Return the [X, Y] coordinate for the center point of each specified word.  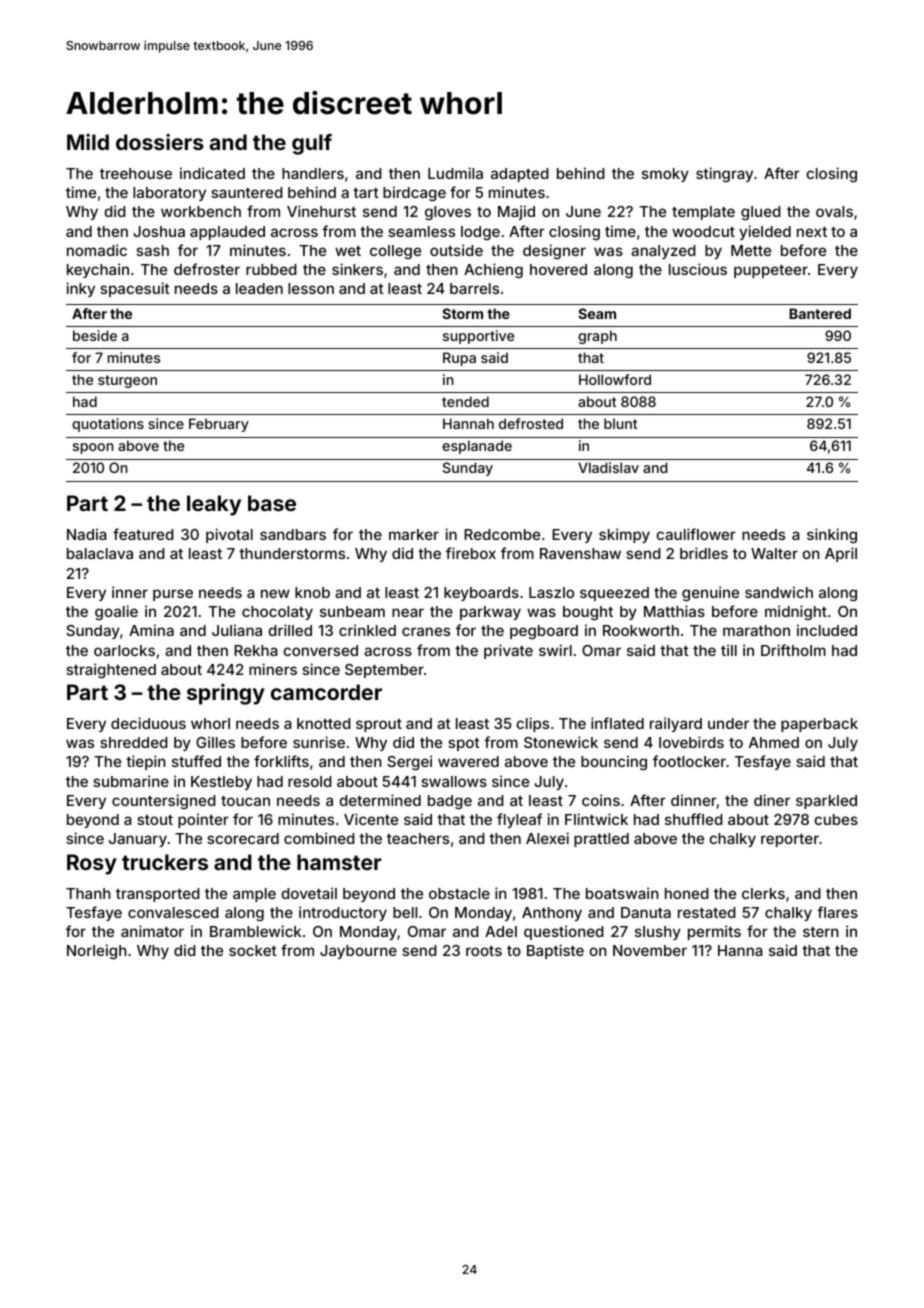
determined [380, 800]
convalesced [173, 912]
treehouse [136, 173]
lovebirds [691, 742]
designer [554, 251]
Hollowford [615, 379]
